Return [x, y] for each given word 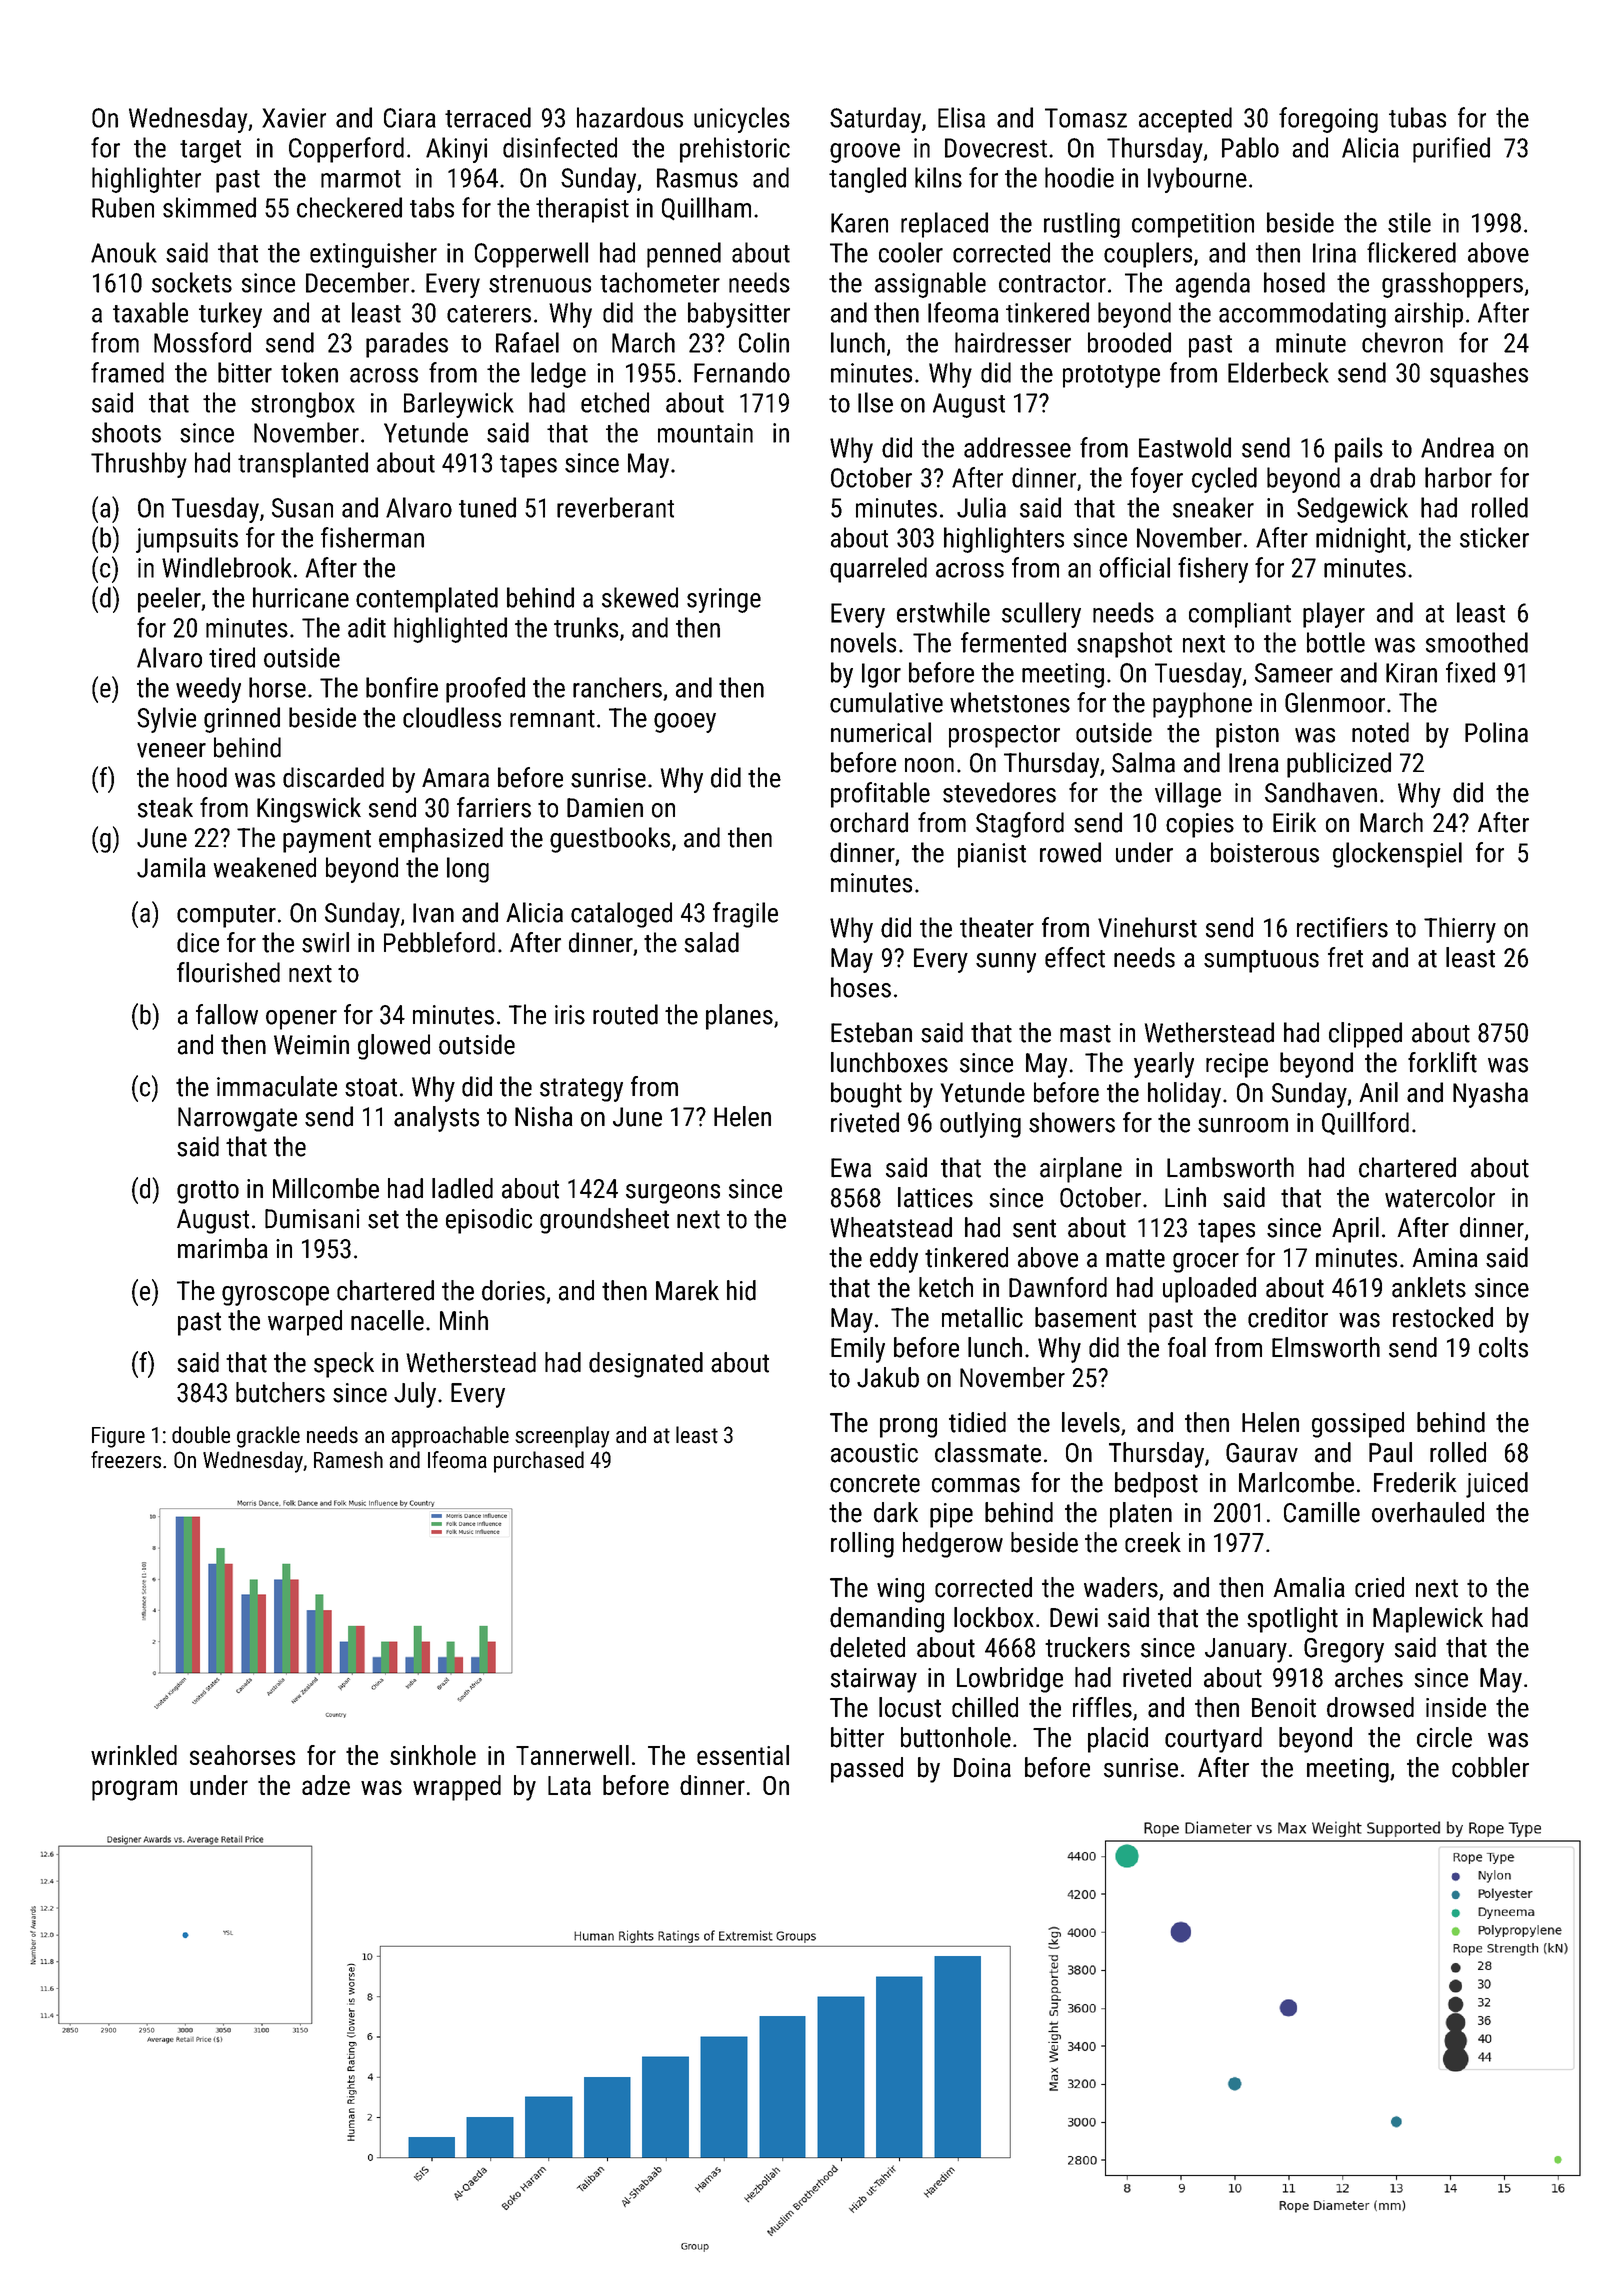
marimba [223, 1248]
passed [867, 1770]
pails [1359, 450]
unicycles [742, 120]
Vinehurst [1147, 927]
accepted [1185, 120]
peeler [169, 600]
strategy [581, 1090]
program [134, 1790]
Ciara [410, 118]
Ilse [875, 402]
